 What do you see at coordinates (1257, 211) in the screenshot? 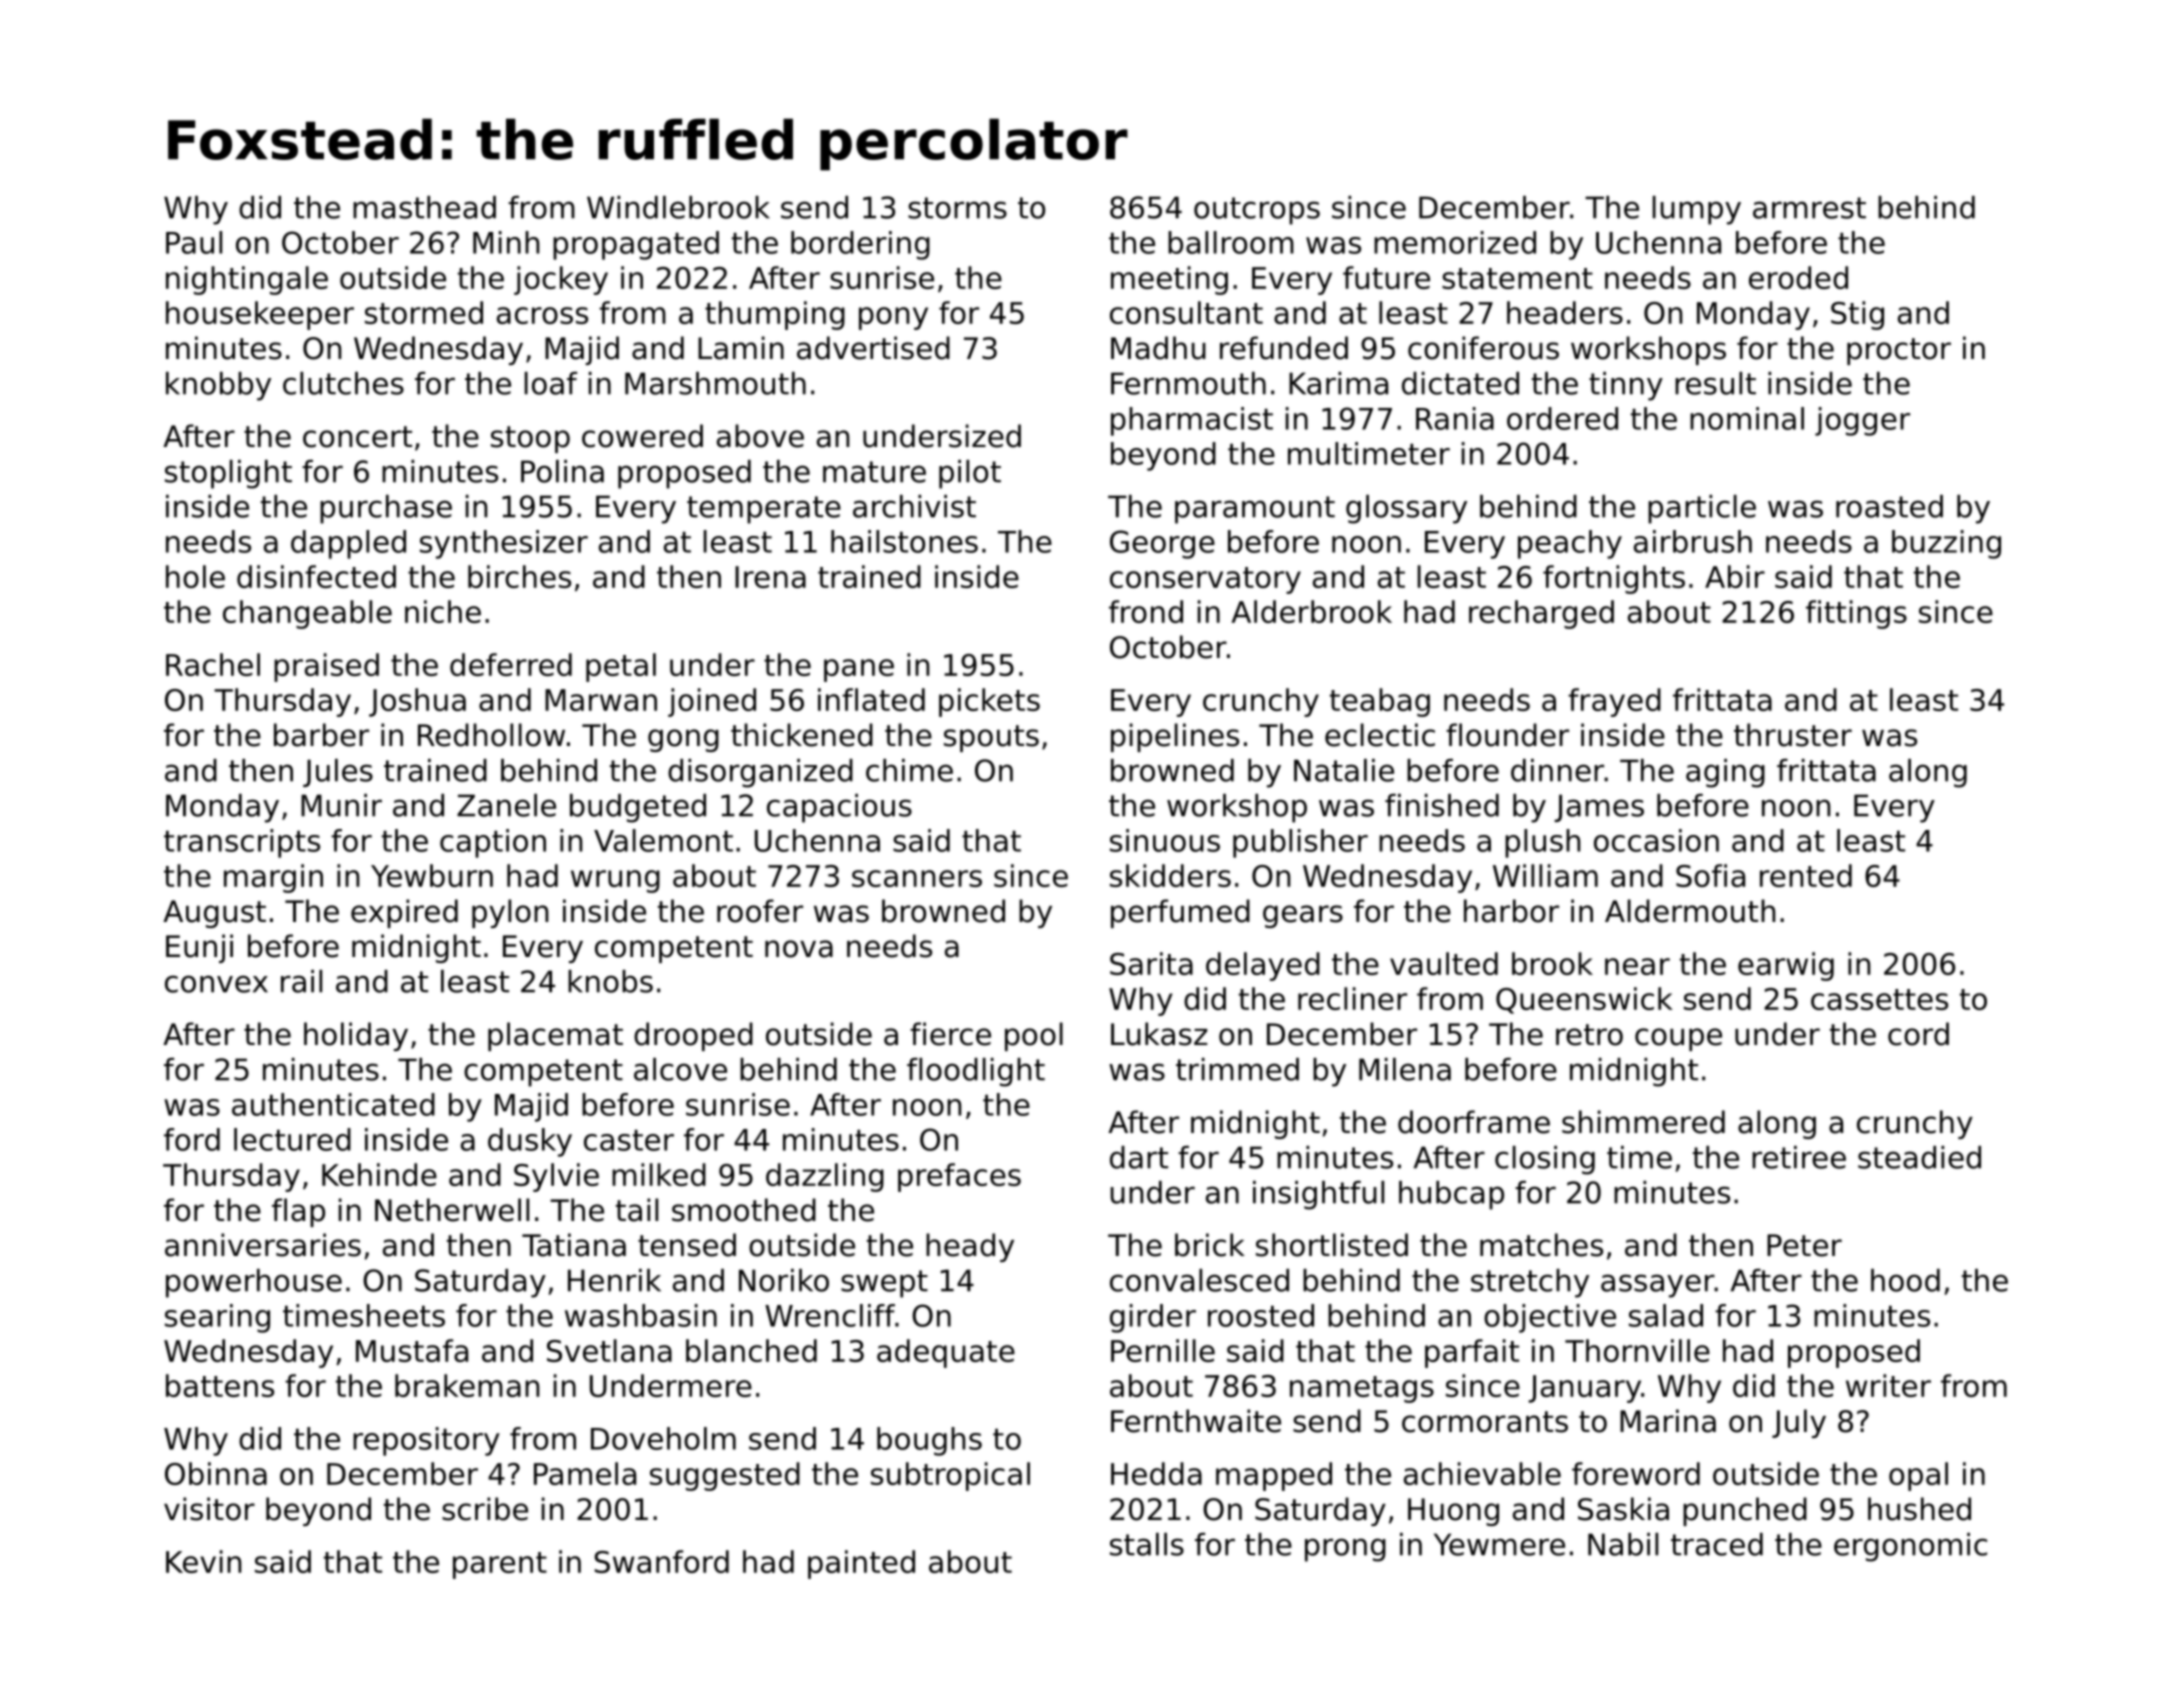
I see `outcrops` at bounding box center [1257, 211].
